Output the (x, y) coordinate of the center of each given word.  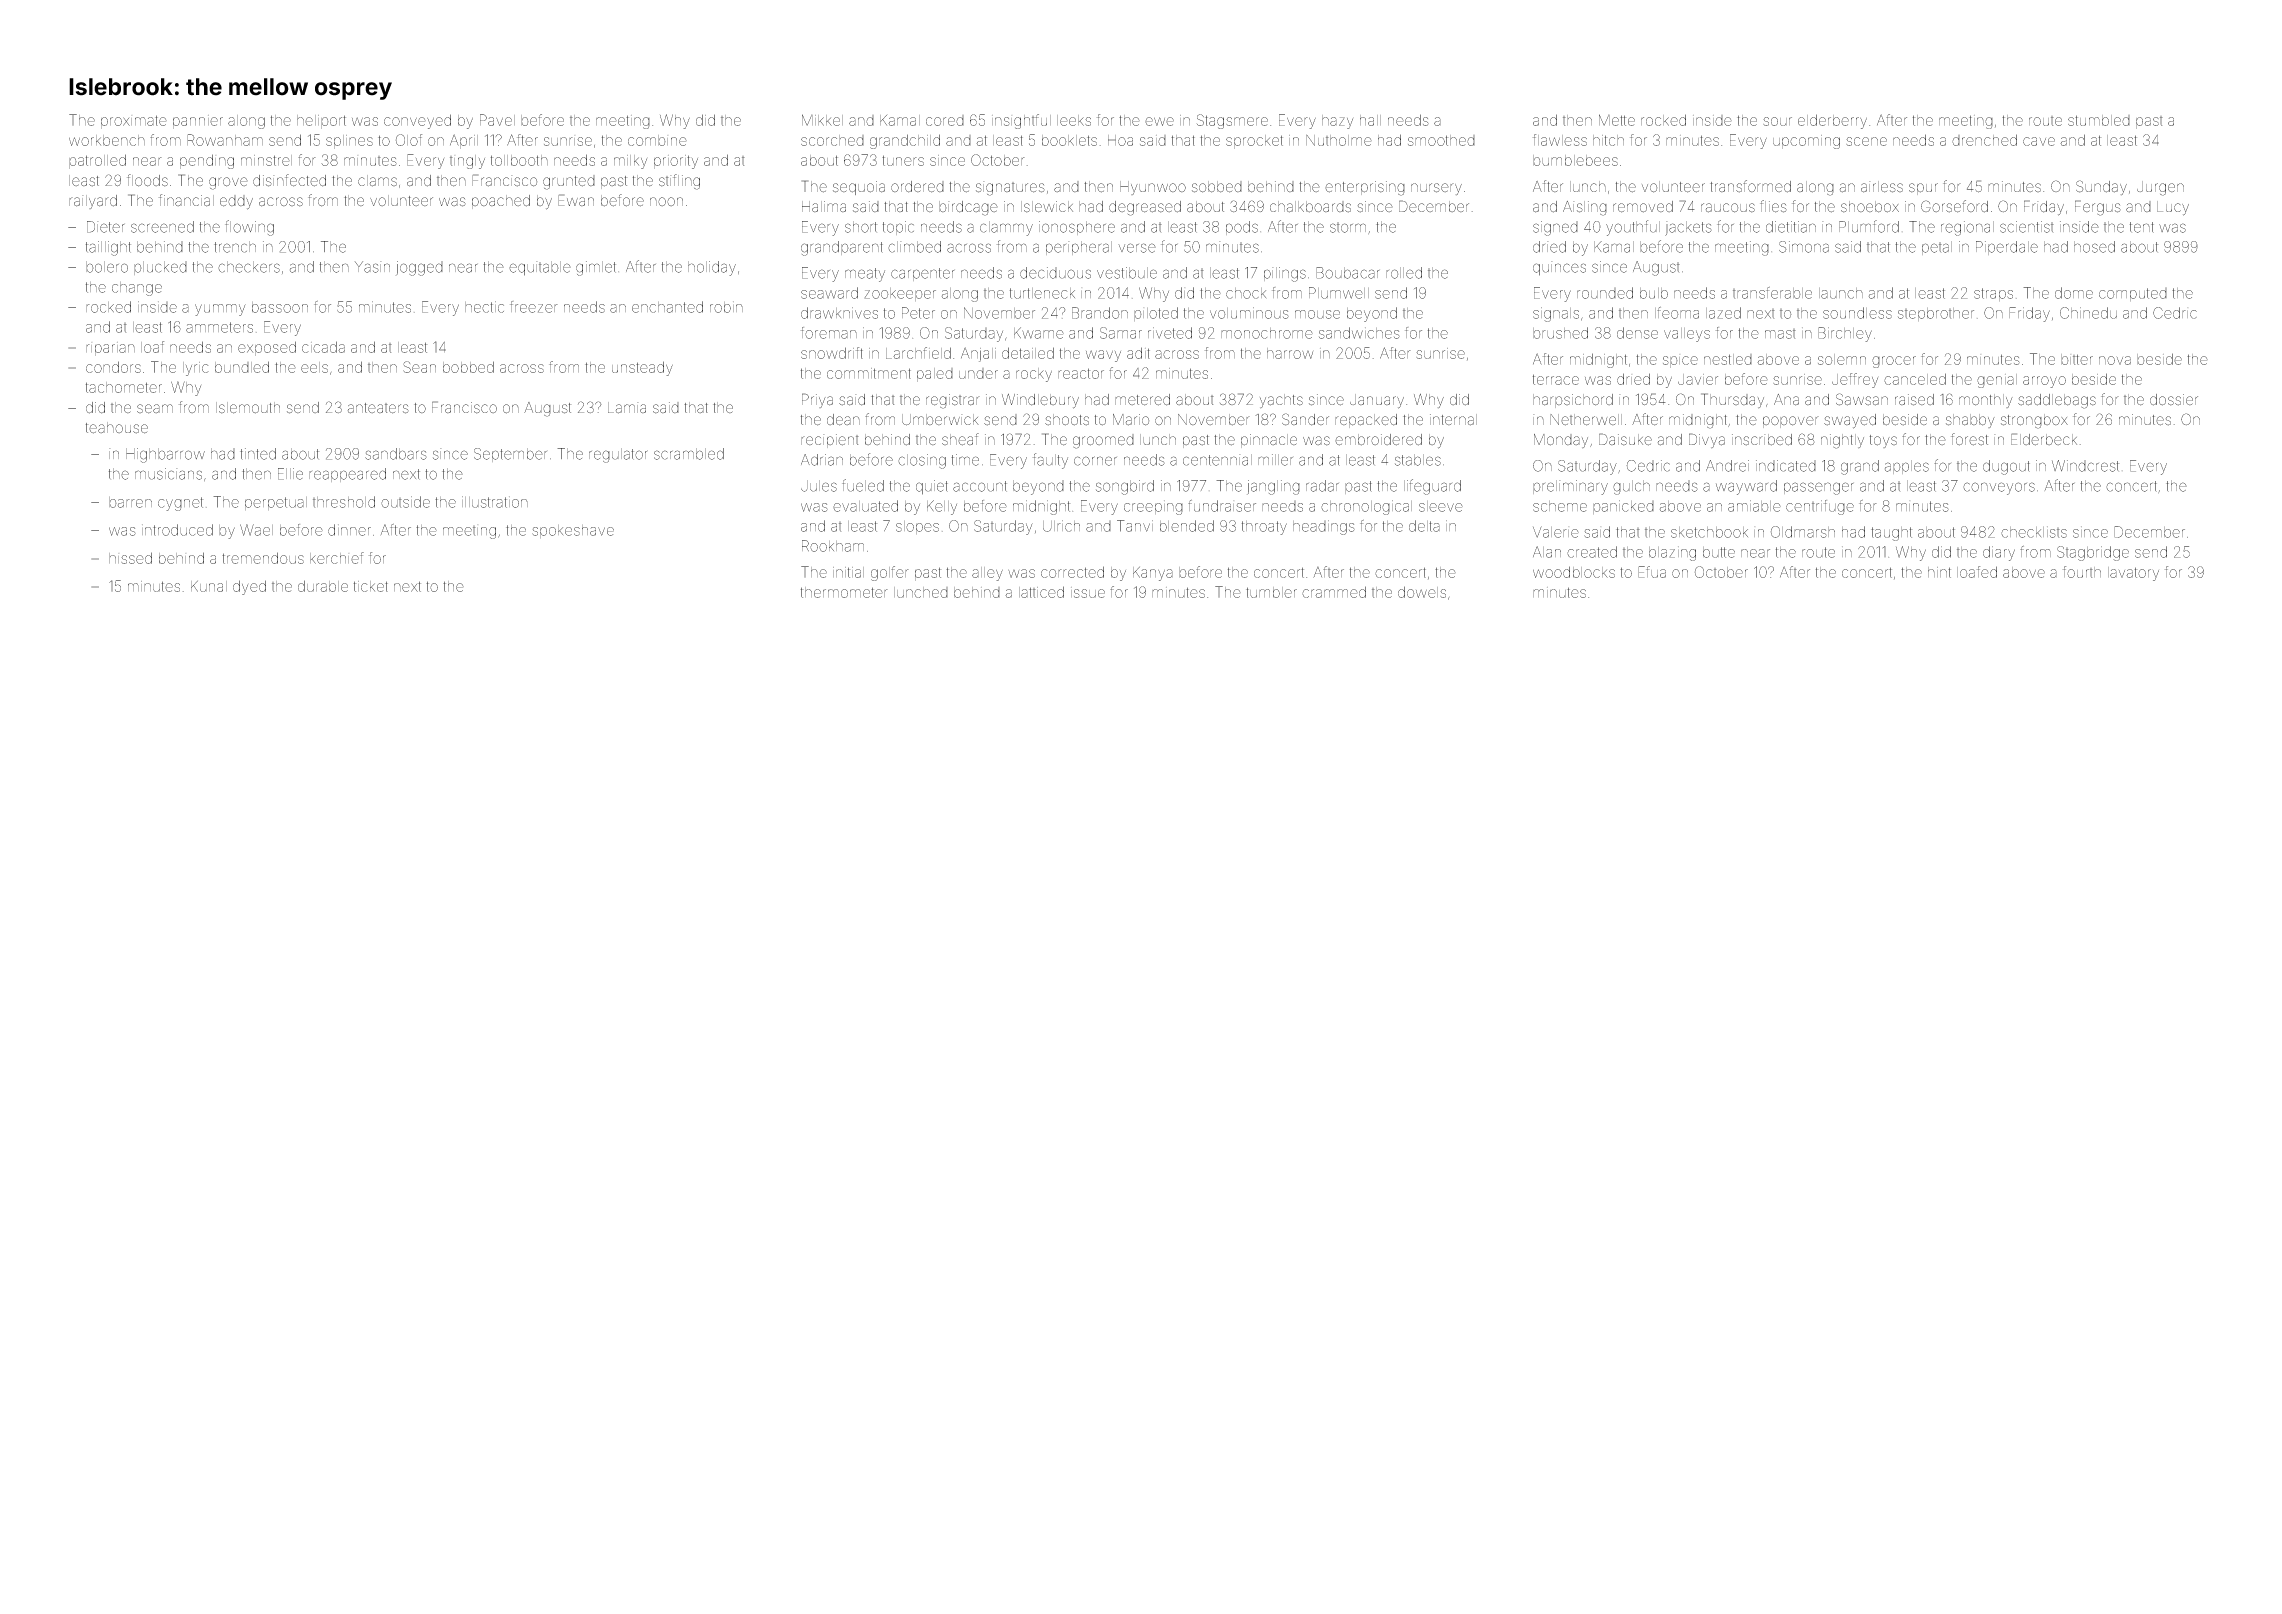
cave (2039, 141)
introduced (177, 530)
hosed (2094, 247)
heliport (321, 122)
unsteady (642, 368)
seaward (829, 293)
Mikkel (822, 120)
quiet (932, 487)
